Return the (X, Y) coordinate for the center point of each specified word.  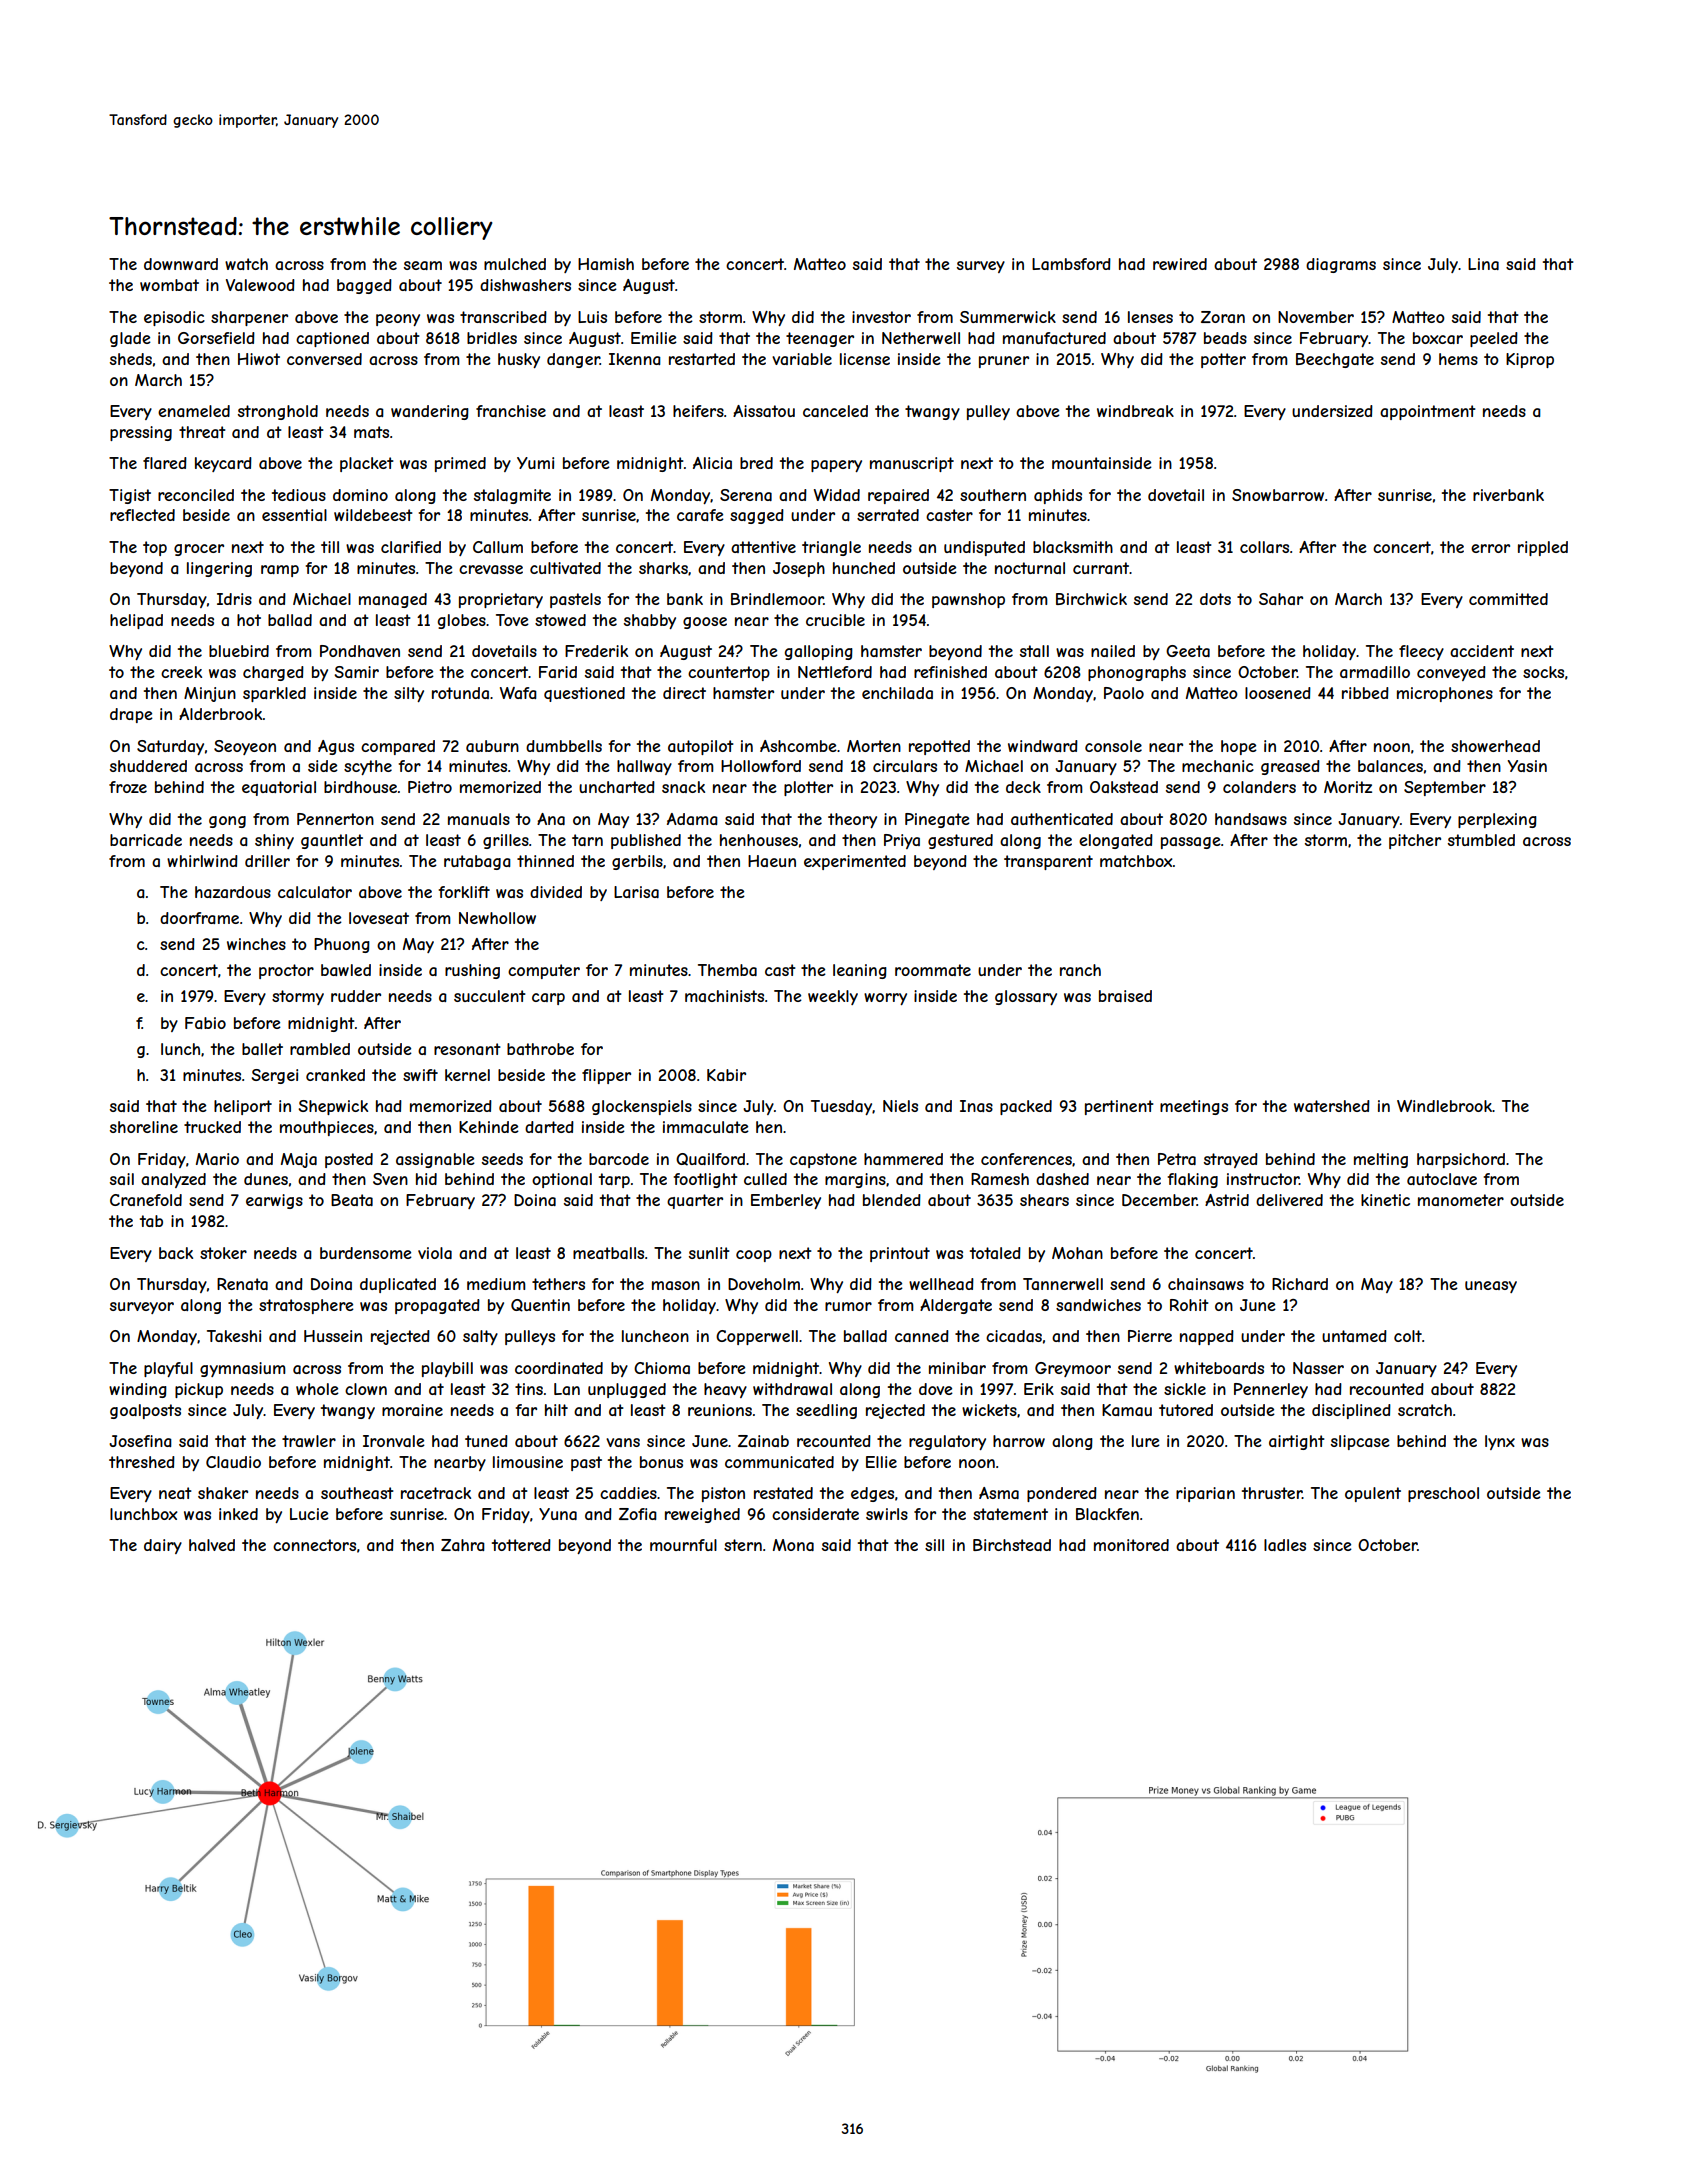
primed (460, 464)
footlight (706, 1180)
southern (993, 495)
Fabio (205, 1023)
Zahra (463, 1545)
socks (1543, 672)
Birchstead (1012, 1545)
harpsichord (1461, 1160)
